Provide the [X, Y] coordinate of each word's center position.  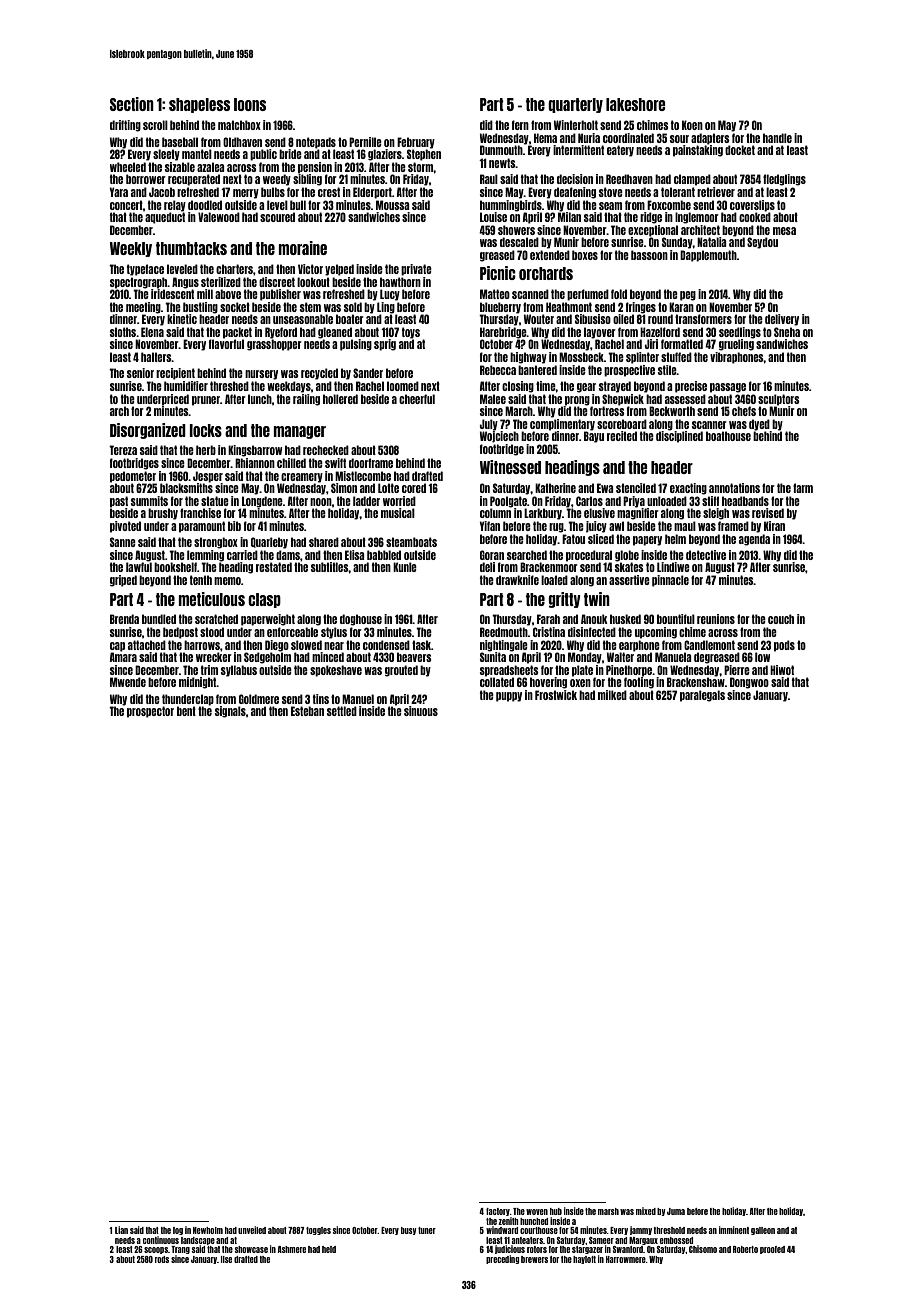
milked [612, 695]
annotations [734, 488]
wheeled [128, 167]
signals [230, 712]
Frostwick [556, 695]
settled [342, 711]
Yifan [490, 526]
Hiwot [782, 670]
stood [212, 632]
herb [206, 450]
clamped [692, 180]
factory [498, 1212]
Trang [180, 1250]
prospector [150, 712]
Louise [493, 217]
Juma [676, 1211]
